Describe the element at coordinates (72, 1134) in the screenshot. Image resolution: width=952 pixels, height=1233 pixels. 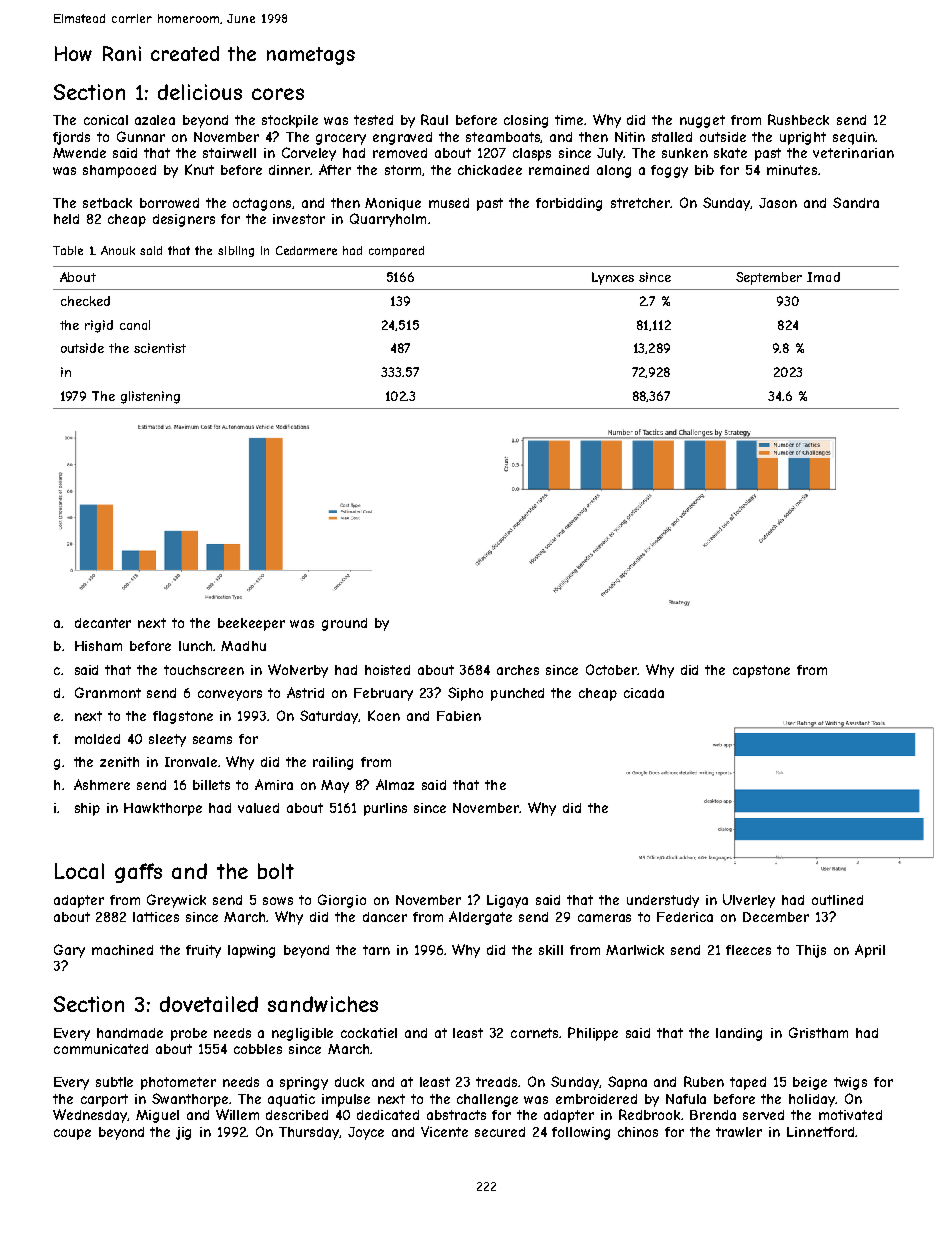
I see `coupe` at that location.
